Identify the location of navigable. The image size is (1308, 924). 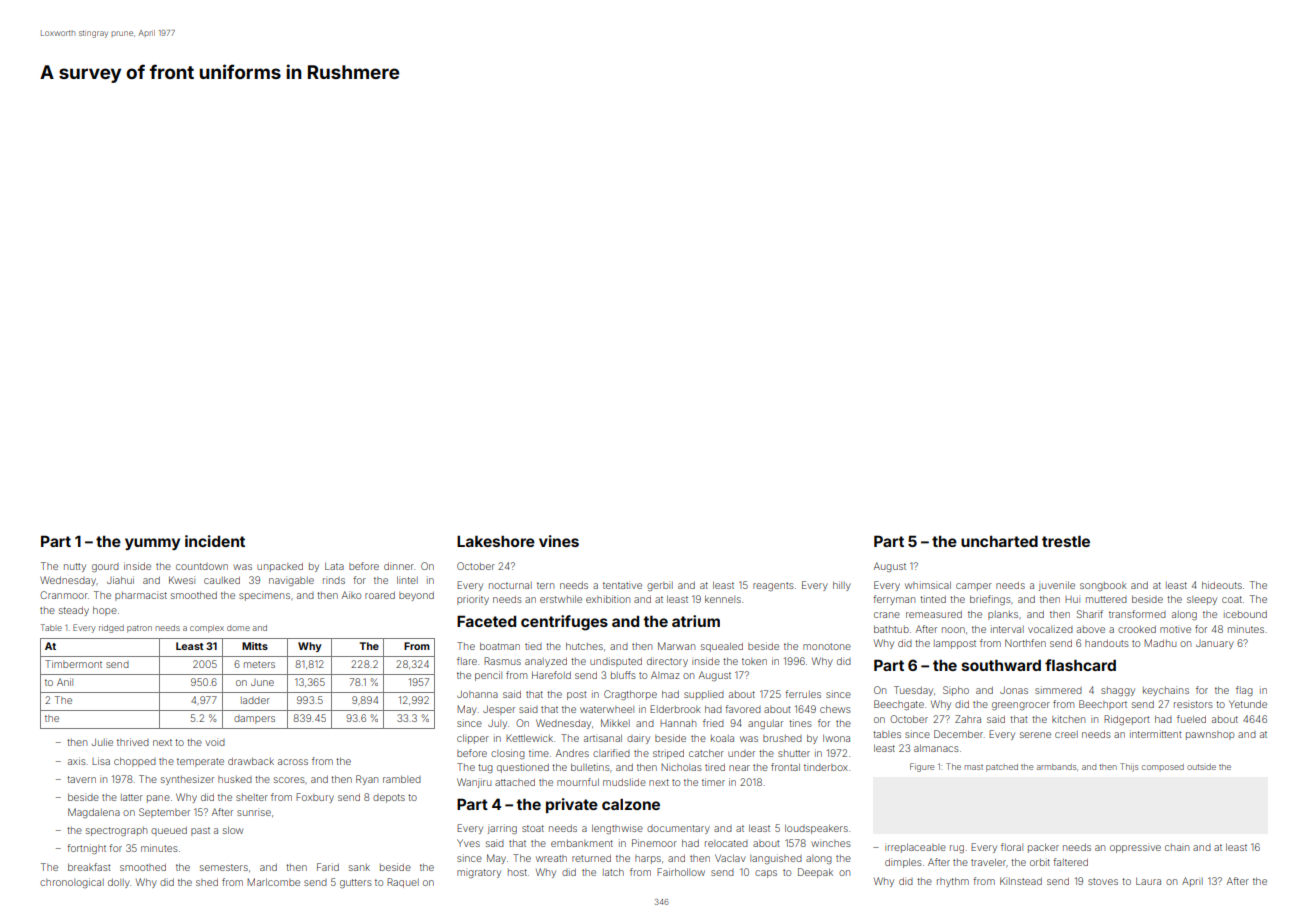
(291, 581).
